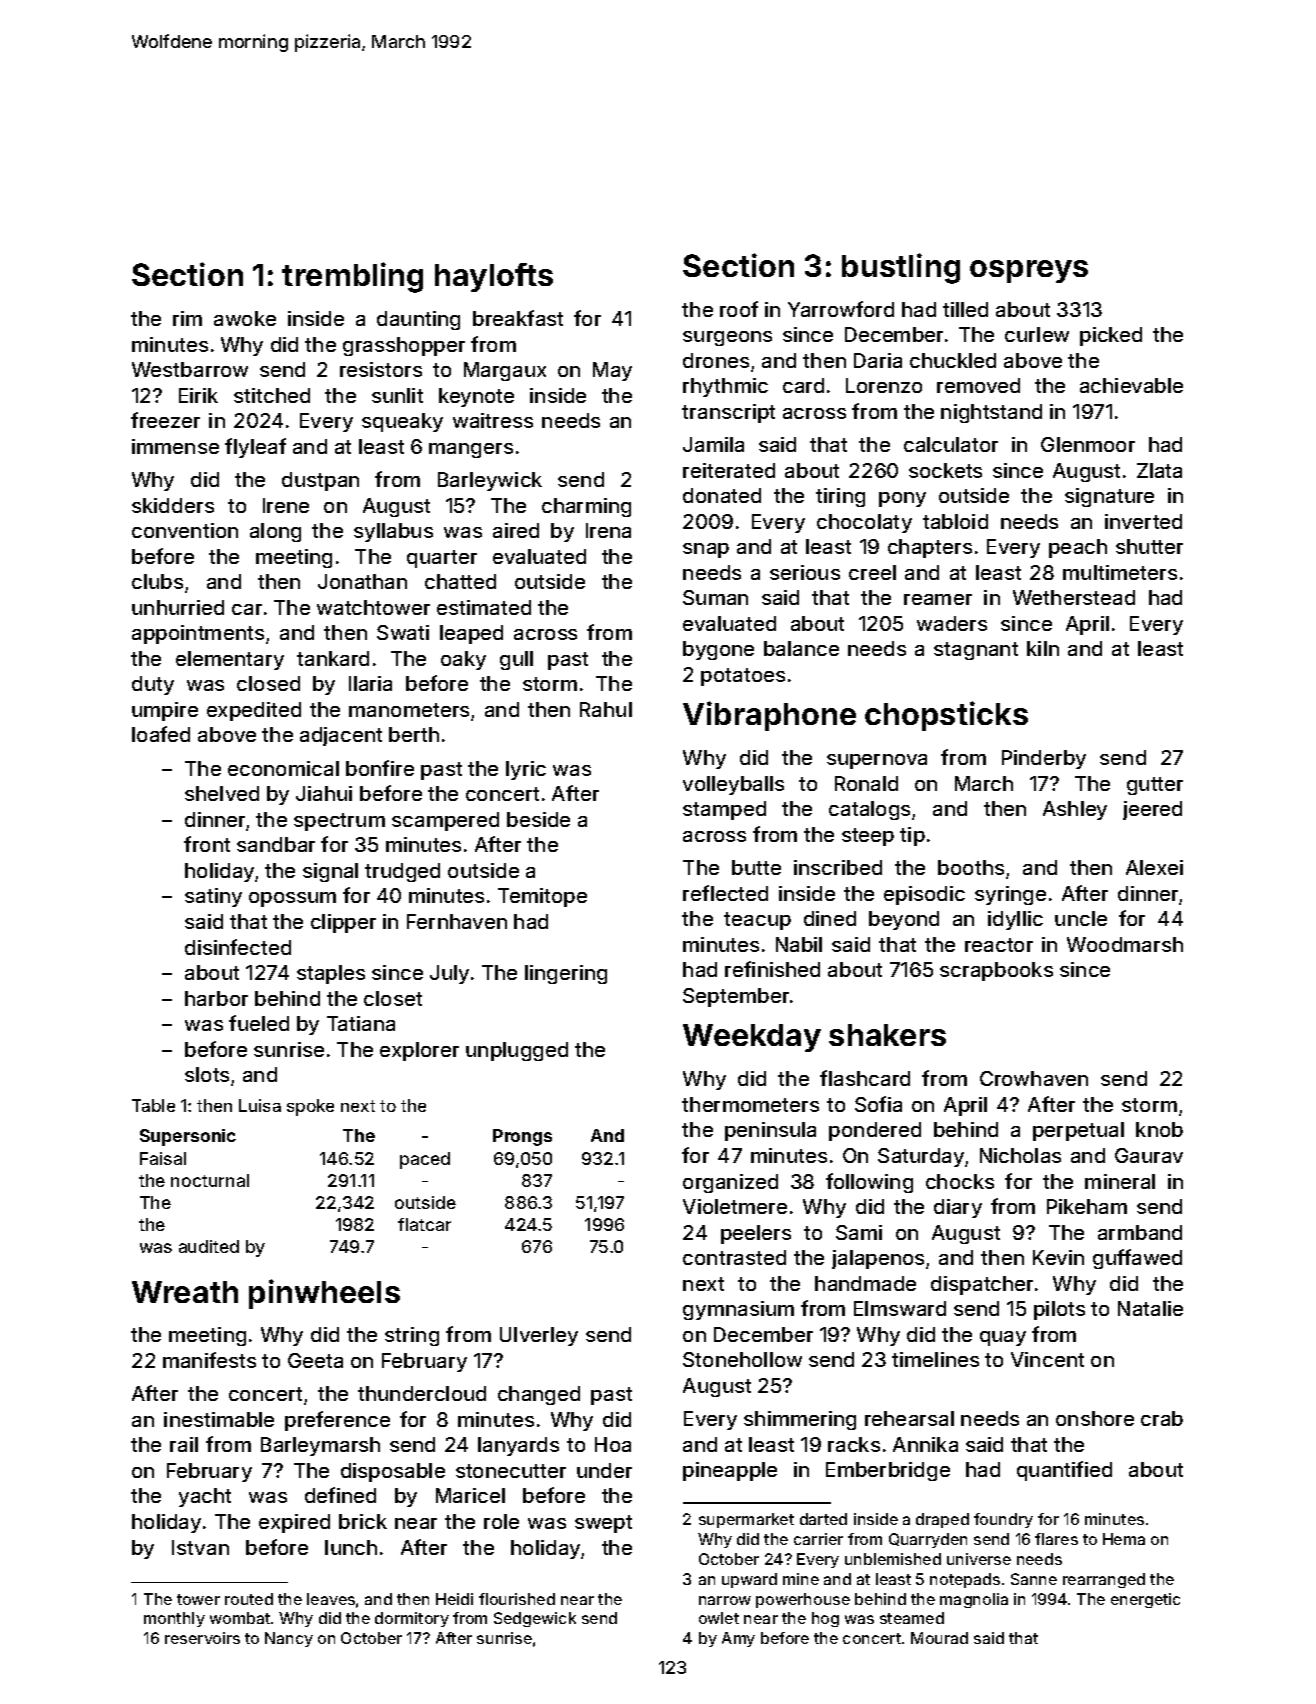 The image size is (1316, 1704). Describe the element at coordinates (185, 1292) in the image. I see `Wreath` at that location.
